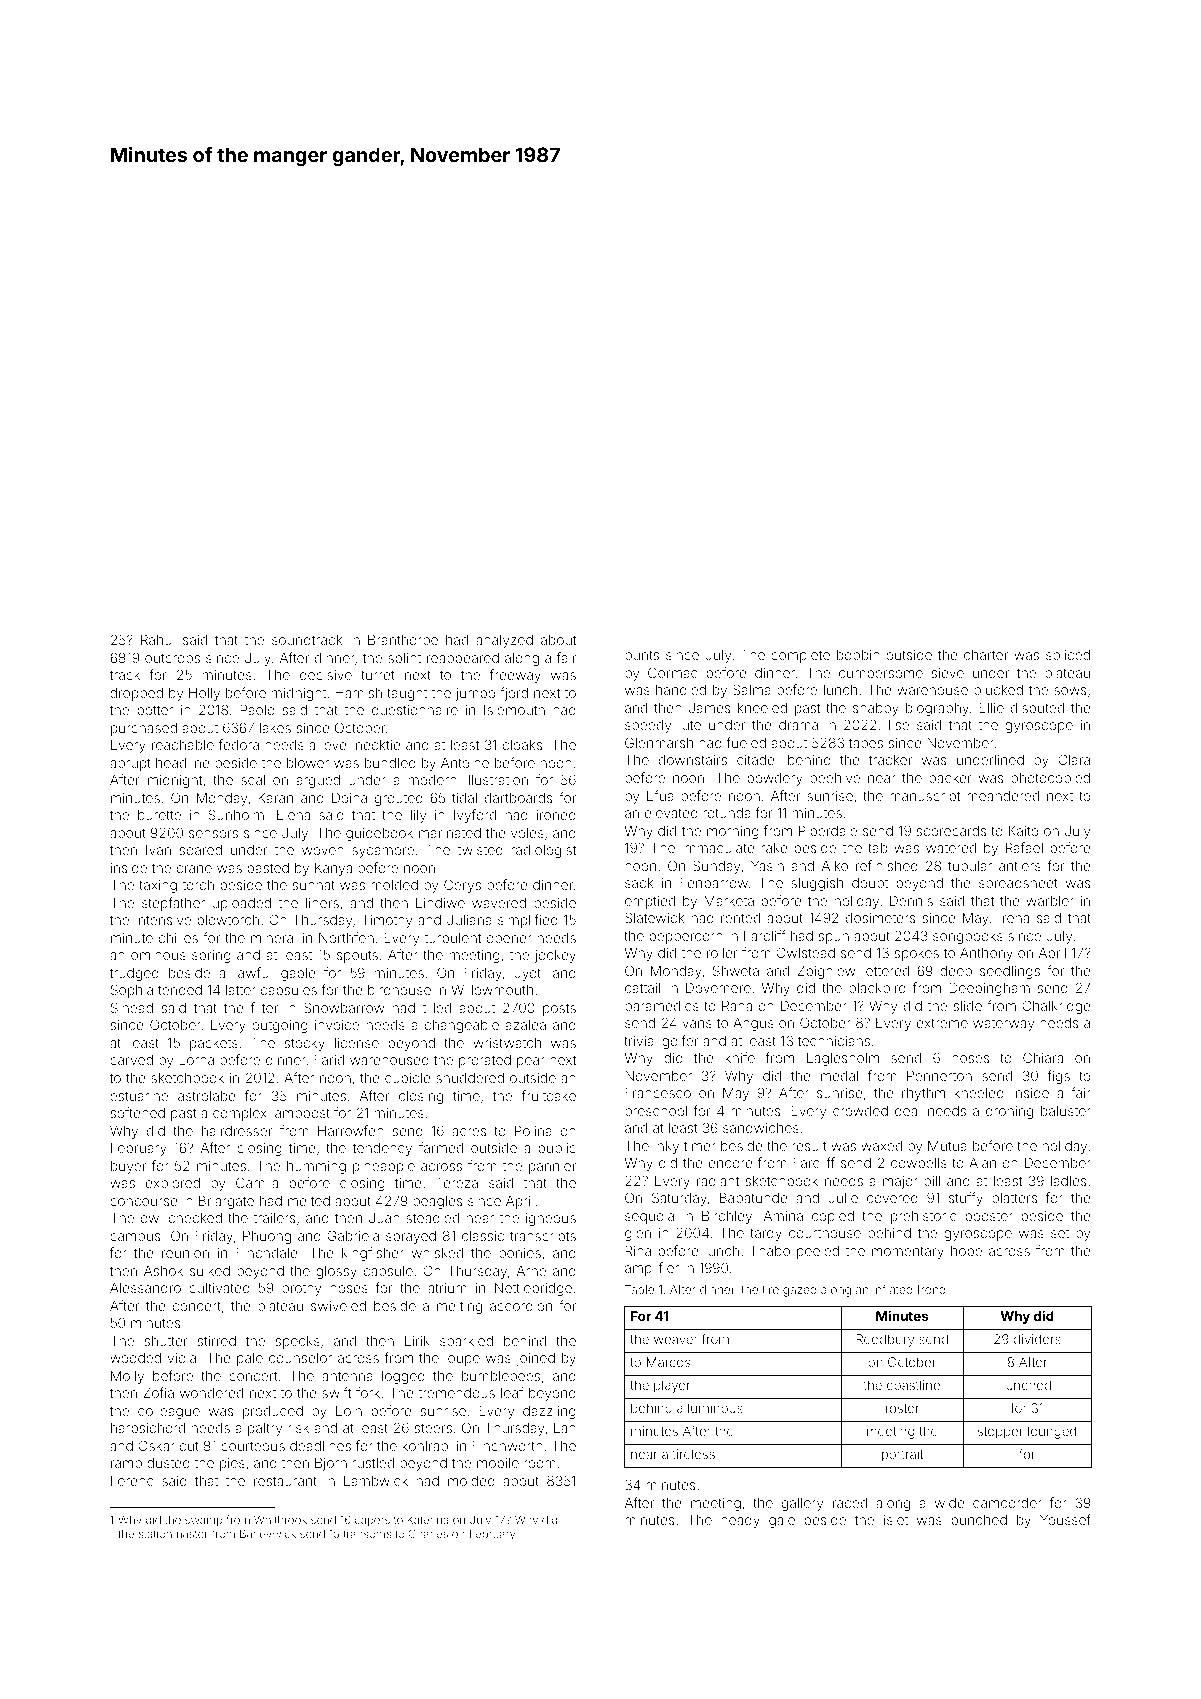 The height and width of the image is (1699, 1201). What do you see at coordinates (504, 641) in the image?
I see `analyzed` at bounding box center [504, 641].
